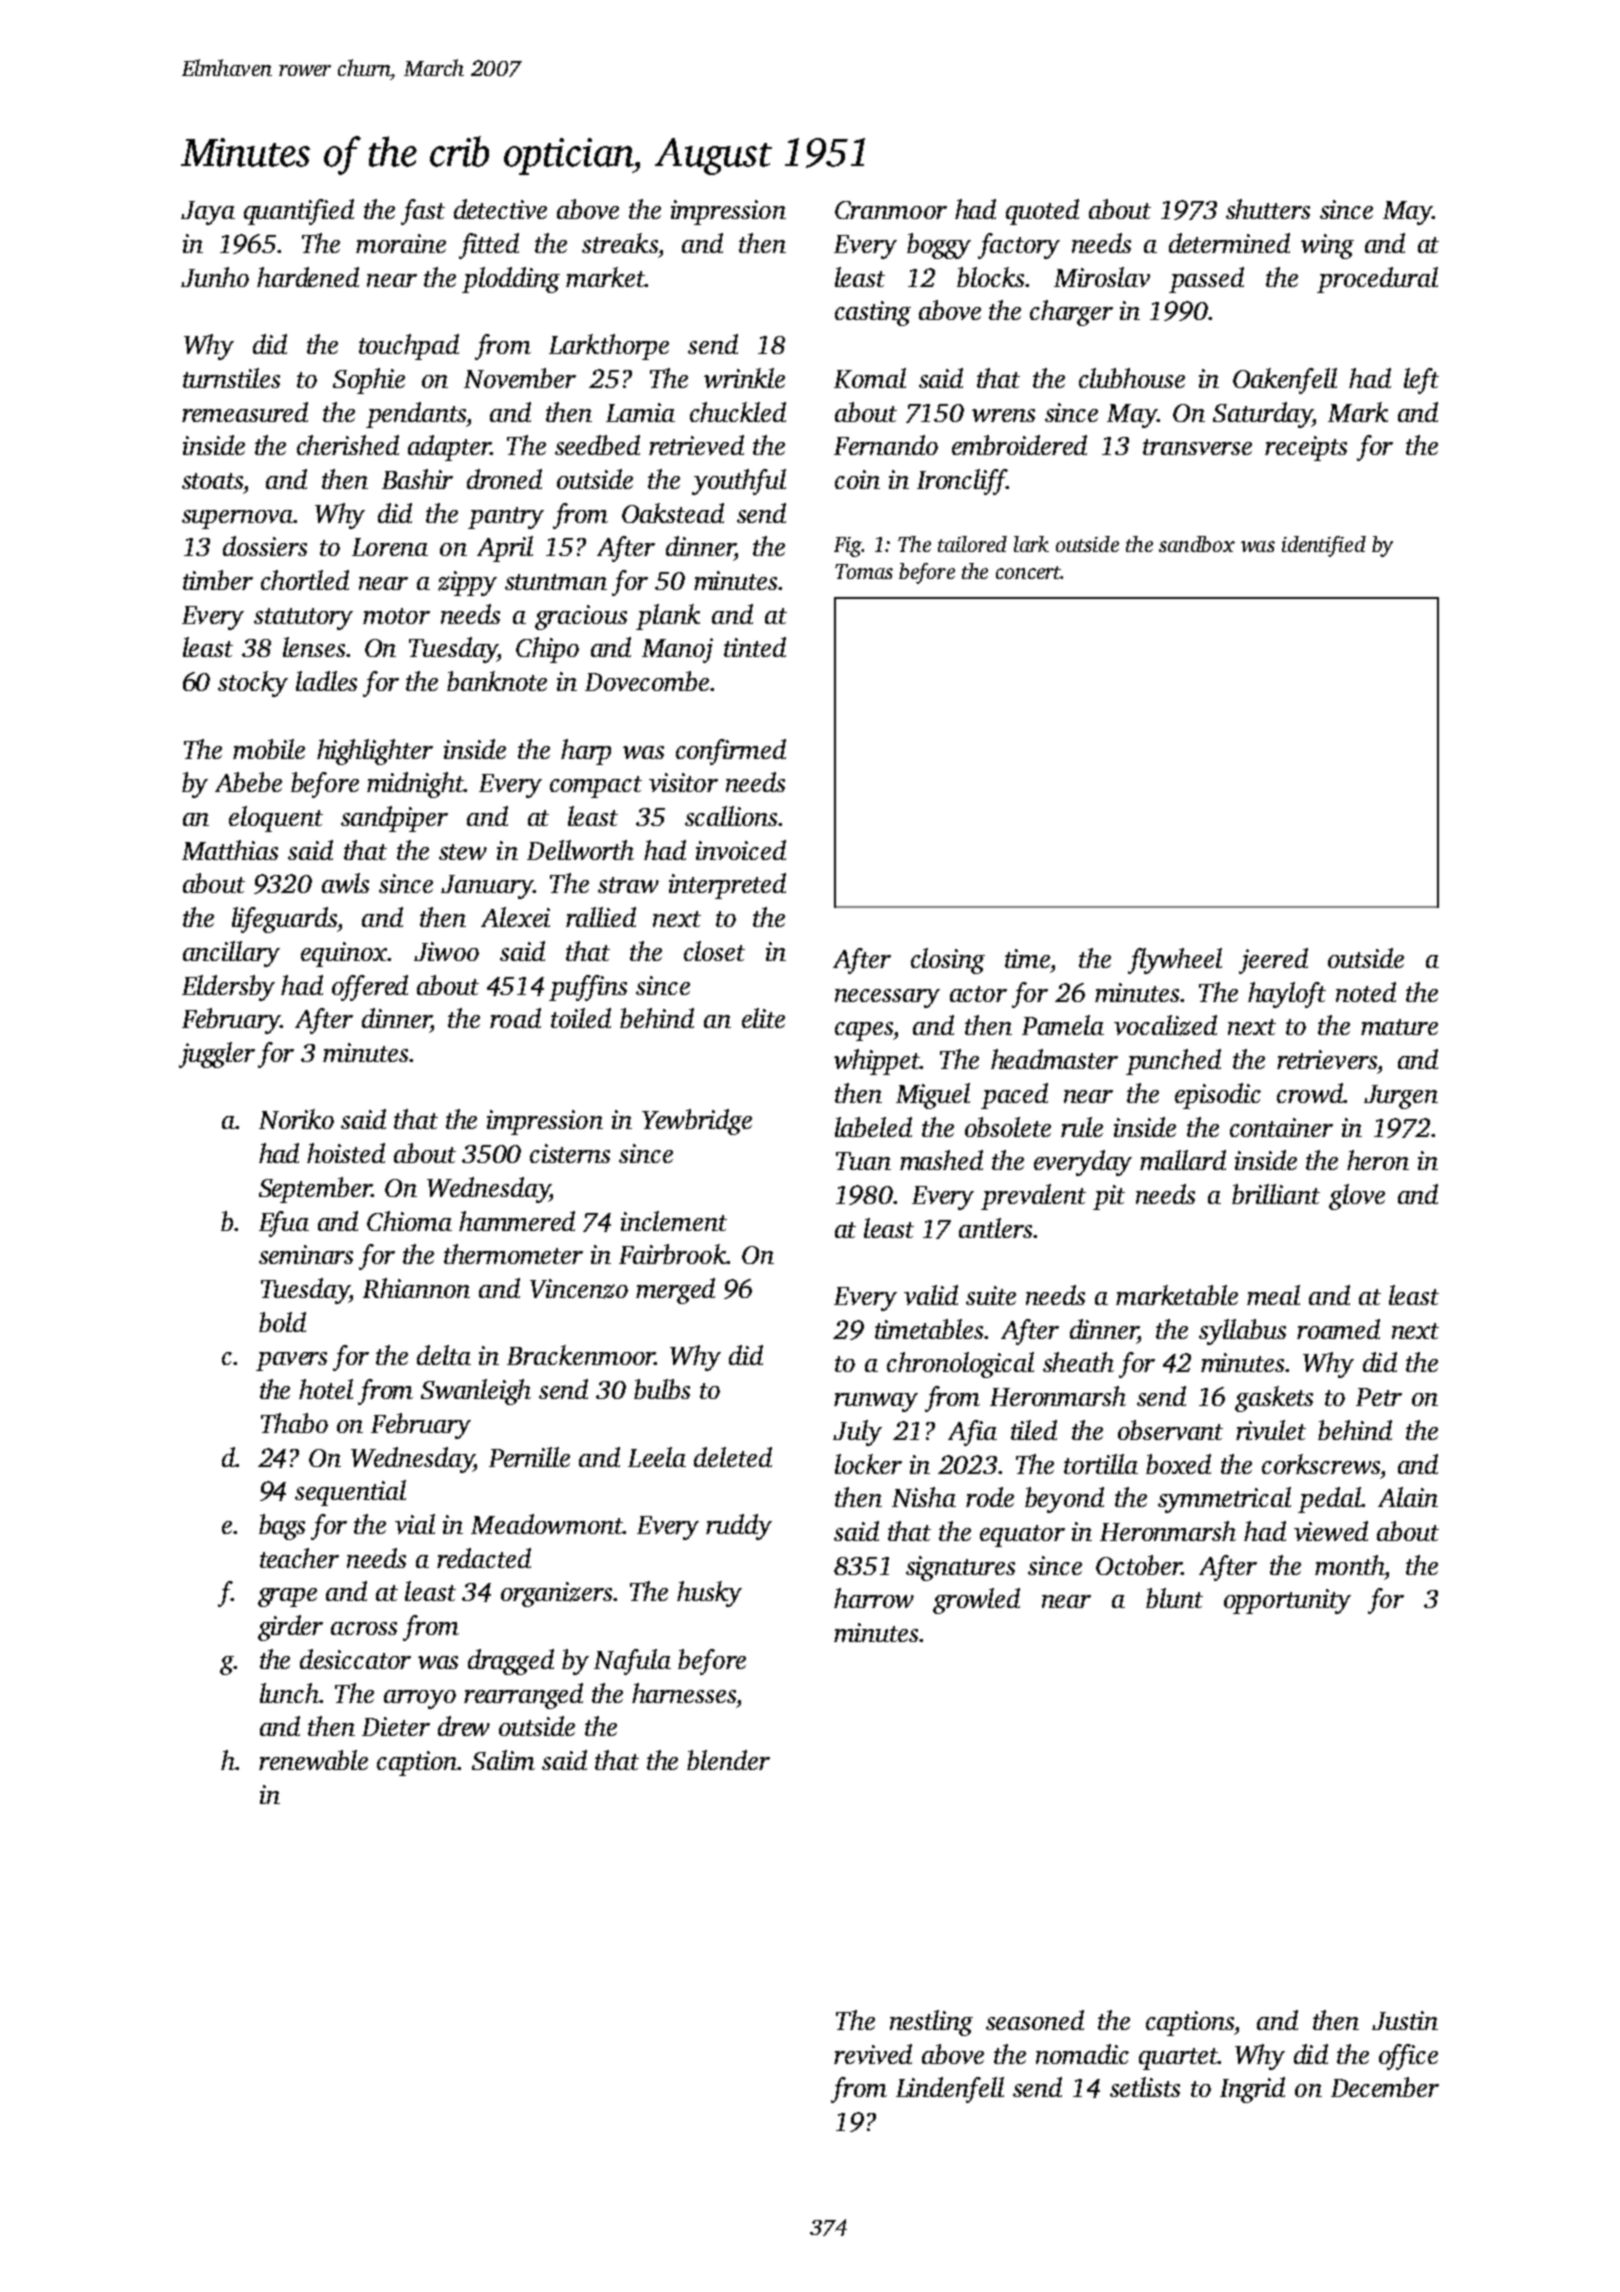  Describe the element at coordinates (870, 378) in the page. I see `Komal` at that location.
